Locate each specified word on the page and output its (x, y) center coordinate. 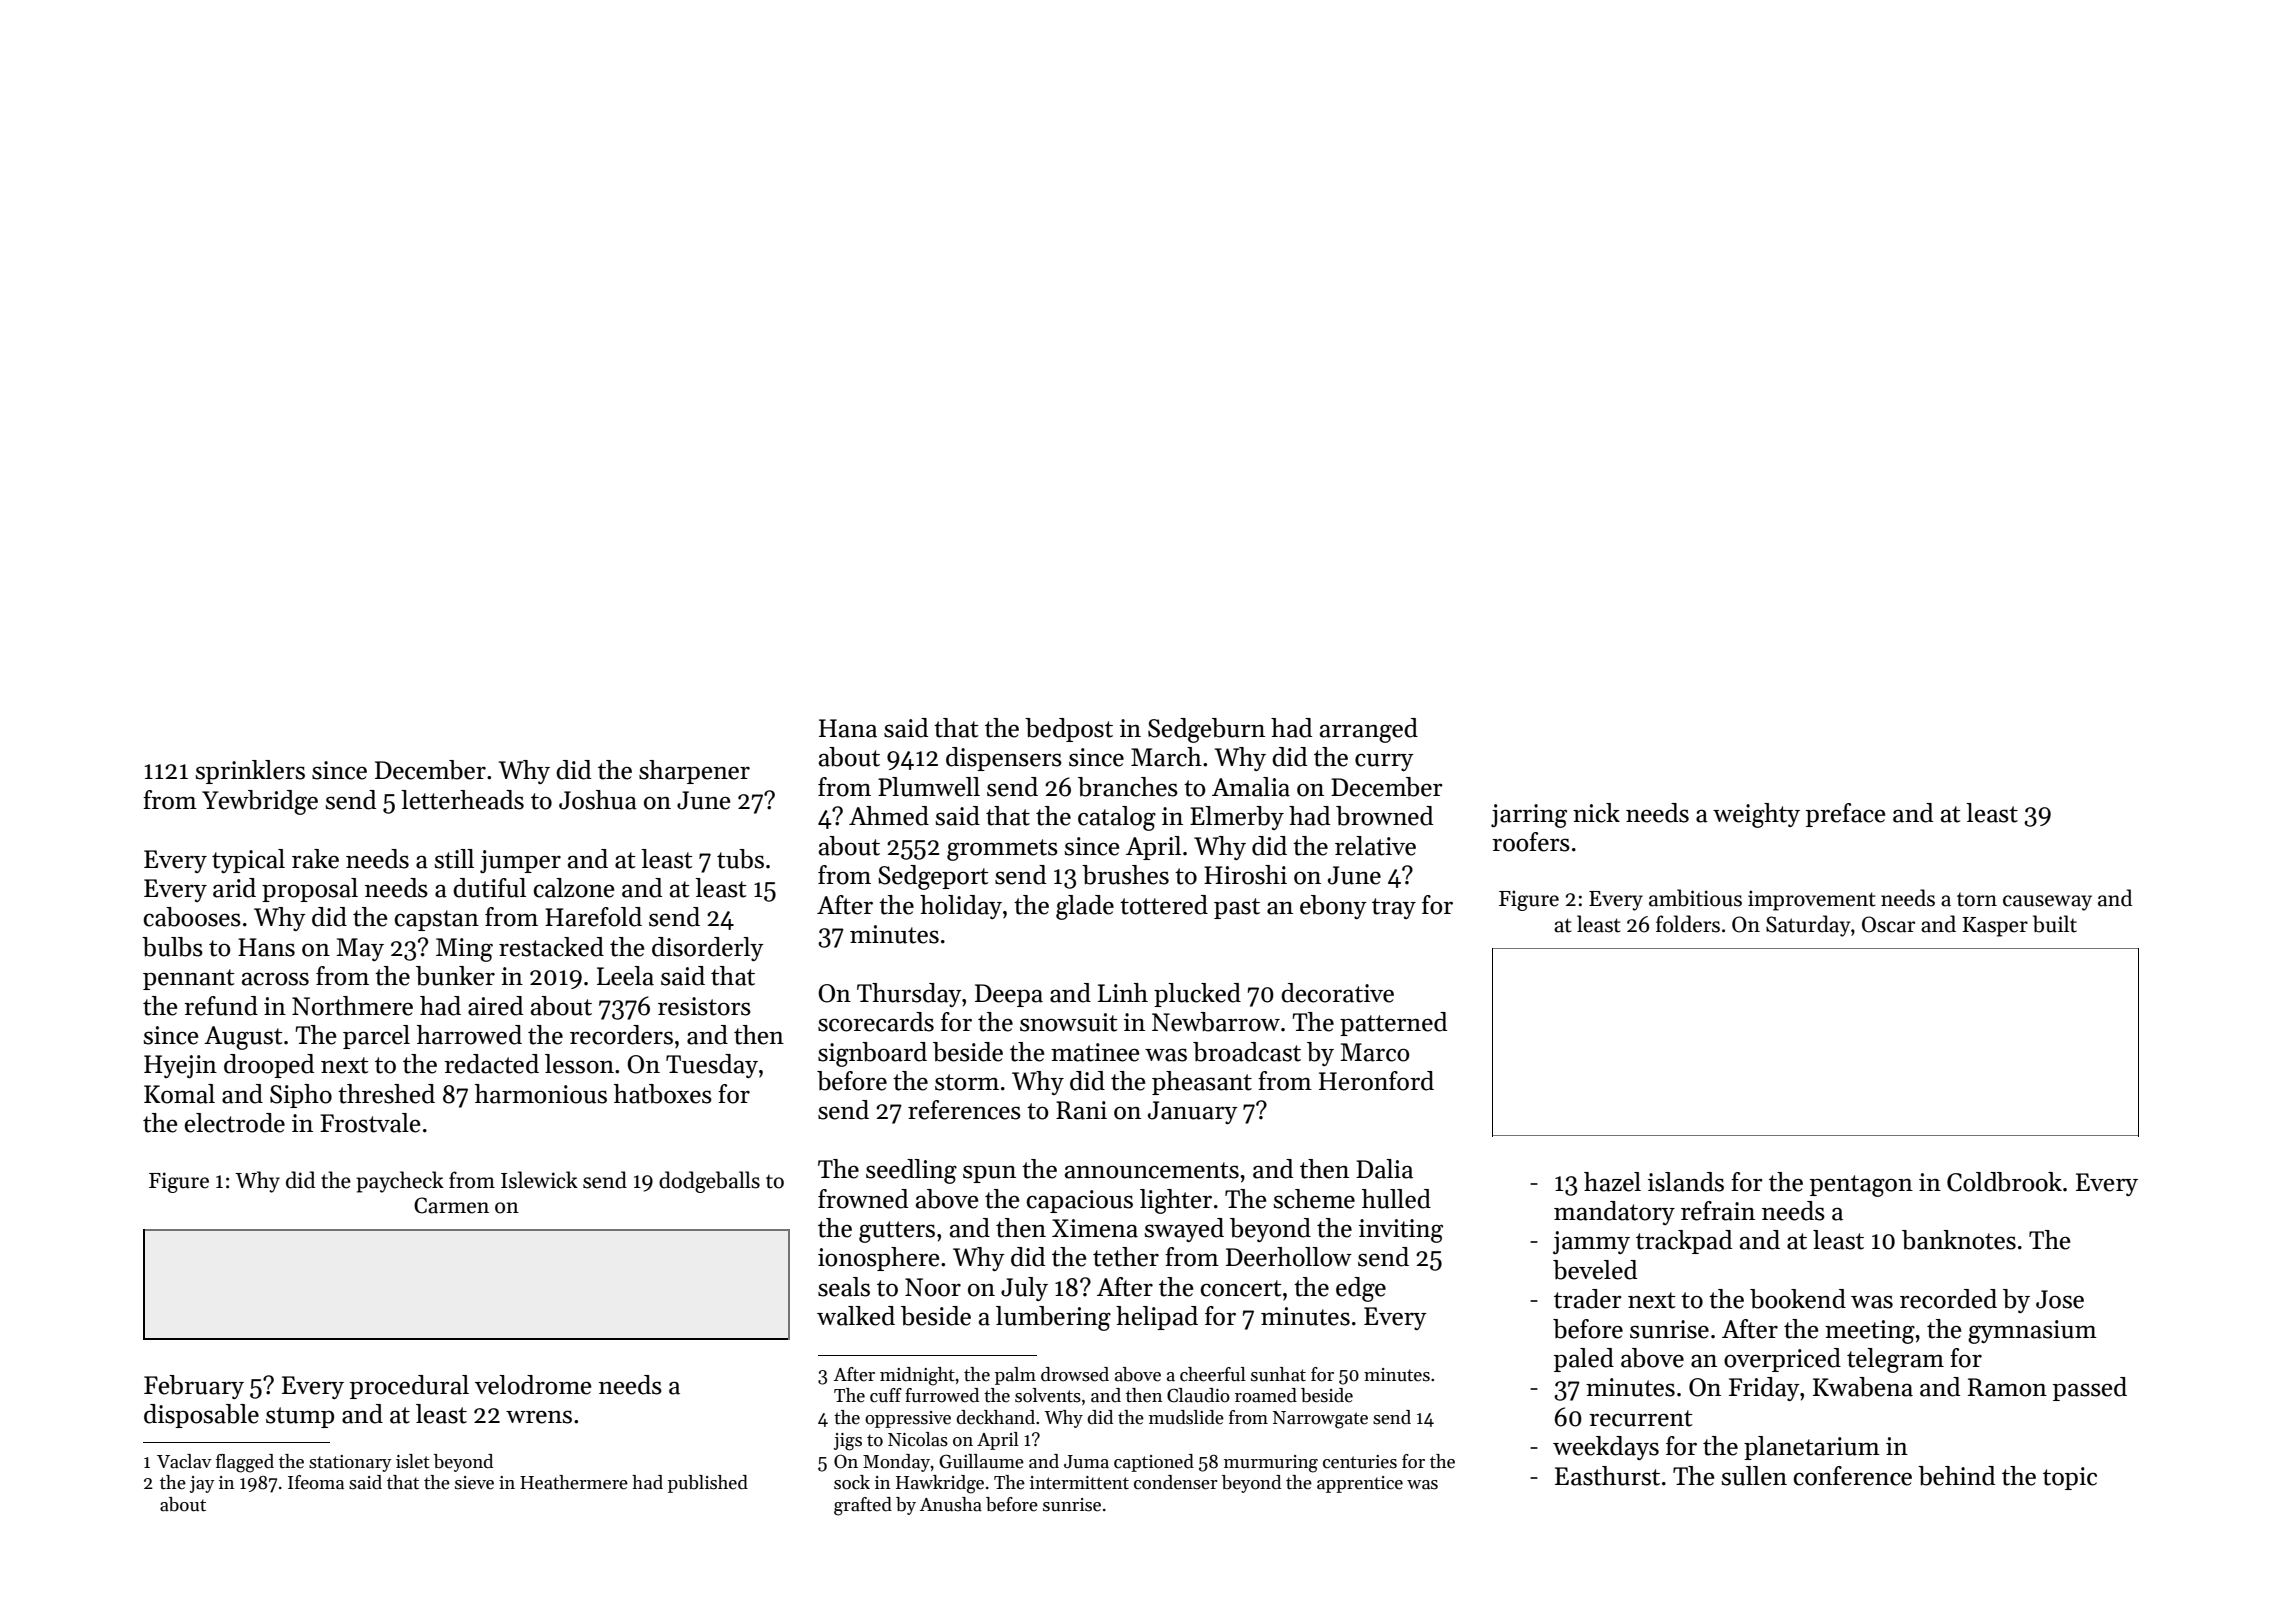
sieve (474, 1483)
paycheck (400, 1182)
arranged (1369, 730)
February (194, 1387)
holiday (961, 907)
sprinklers (250, 772)
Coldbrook (2004, 1182)
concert (1241, 1288)
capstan (437, 920)
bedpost (1069, 730)
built (2055, 924)
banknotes (1959, 1240)
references (964, 1110)
